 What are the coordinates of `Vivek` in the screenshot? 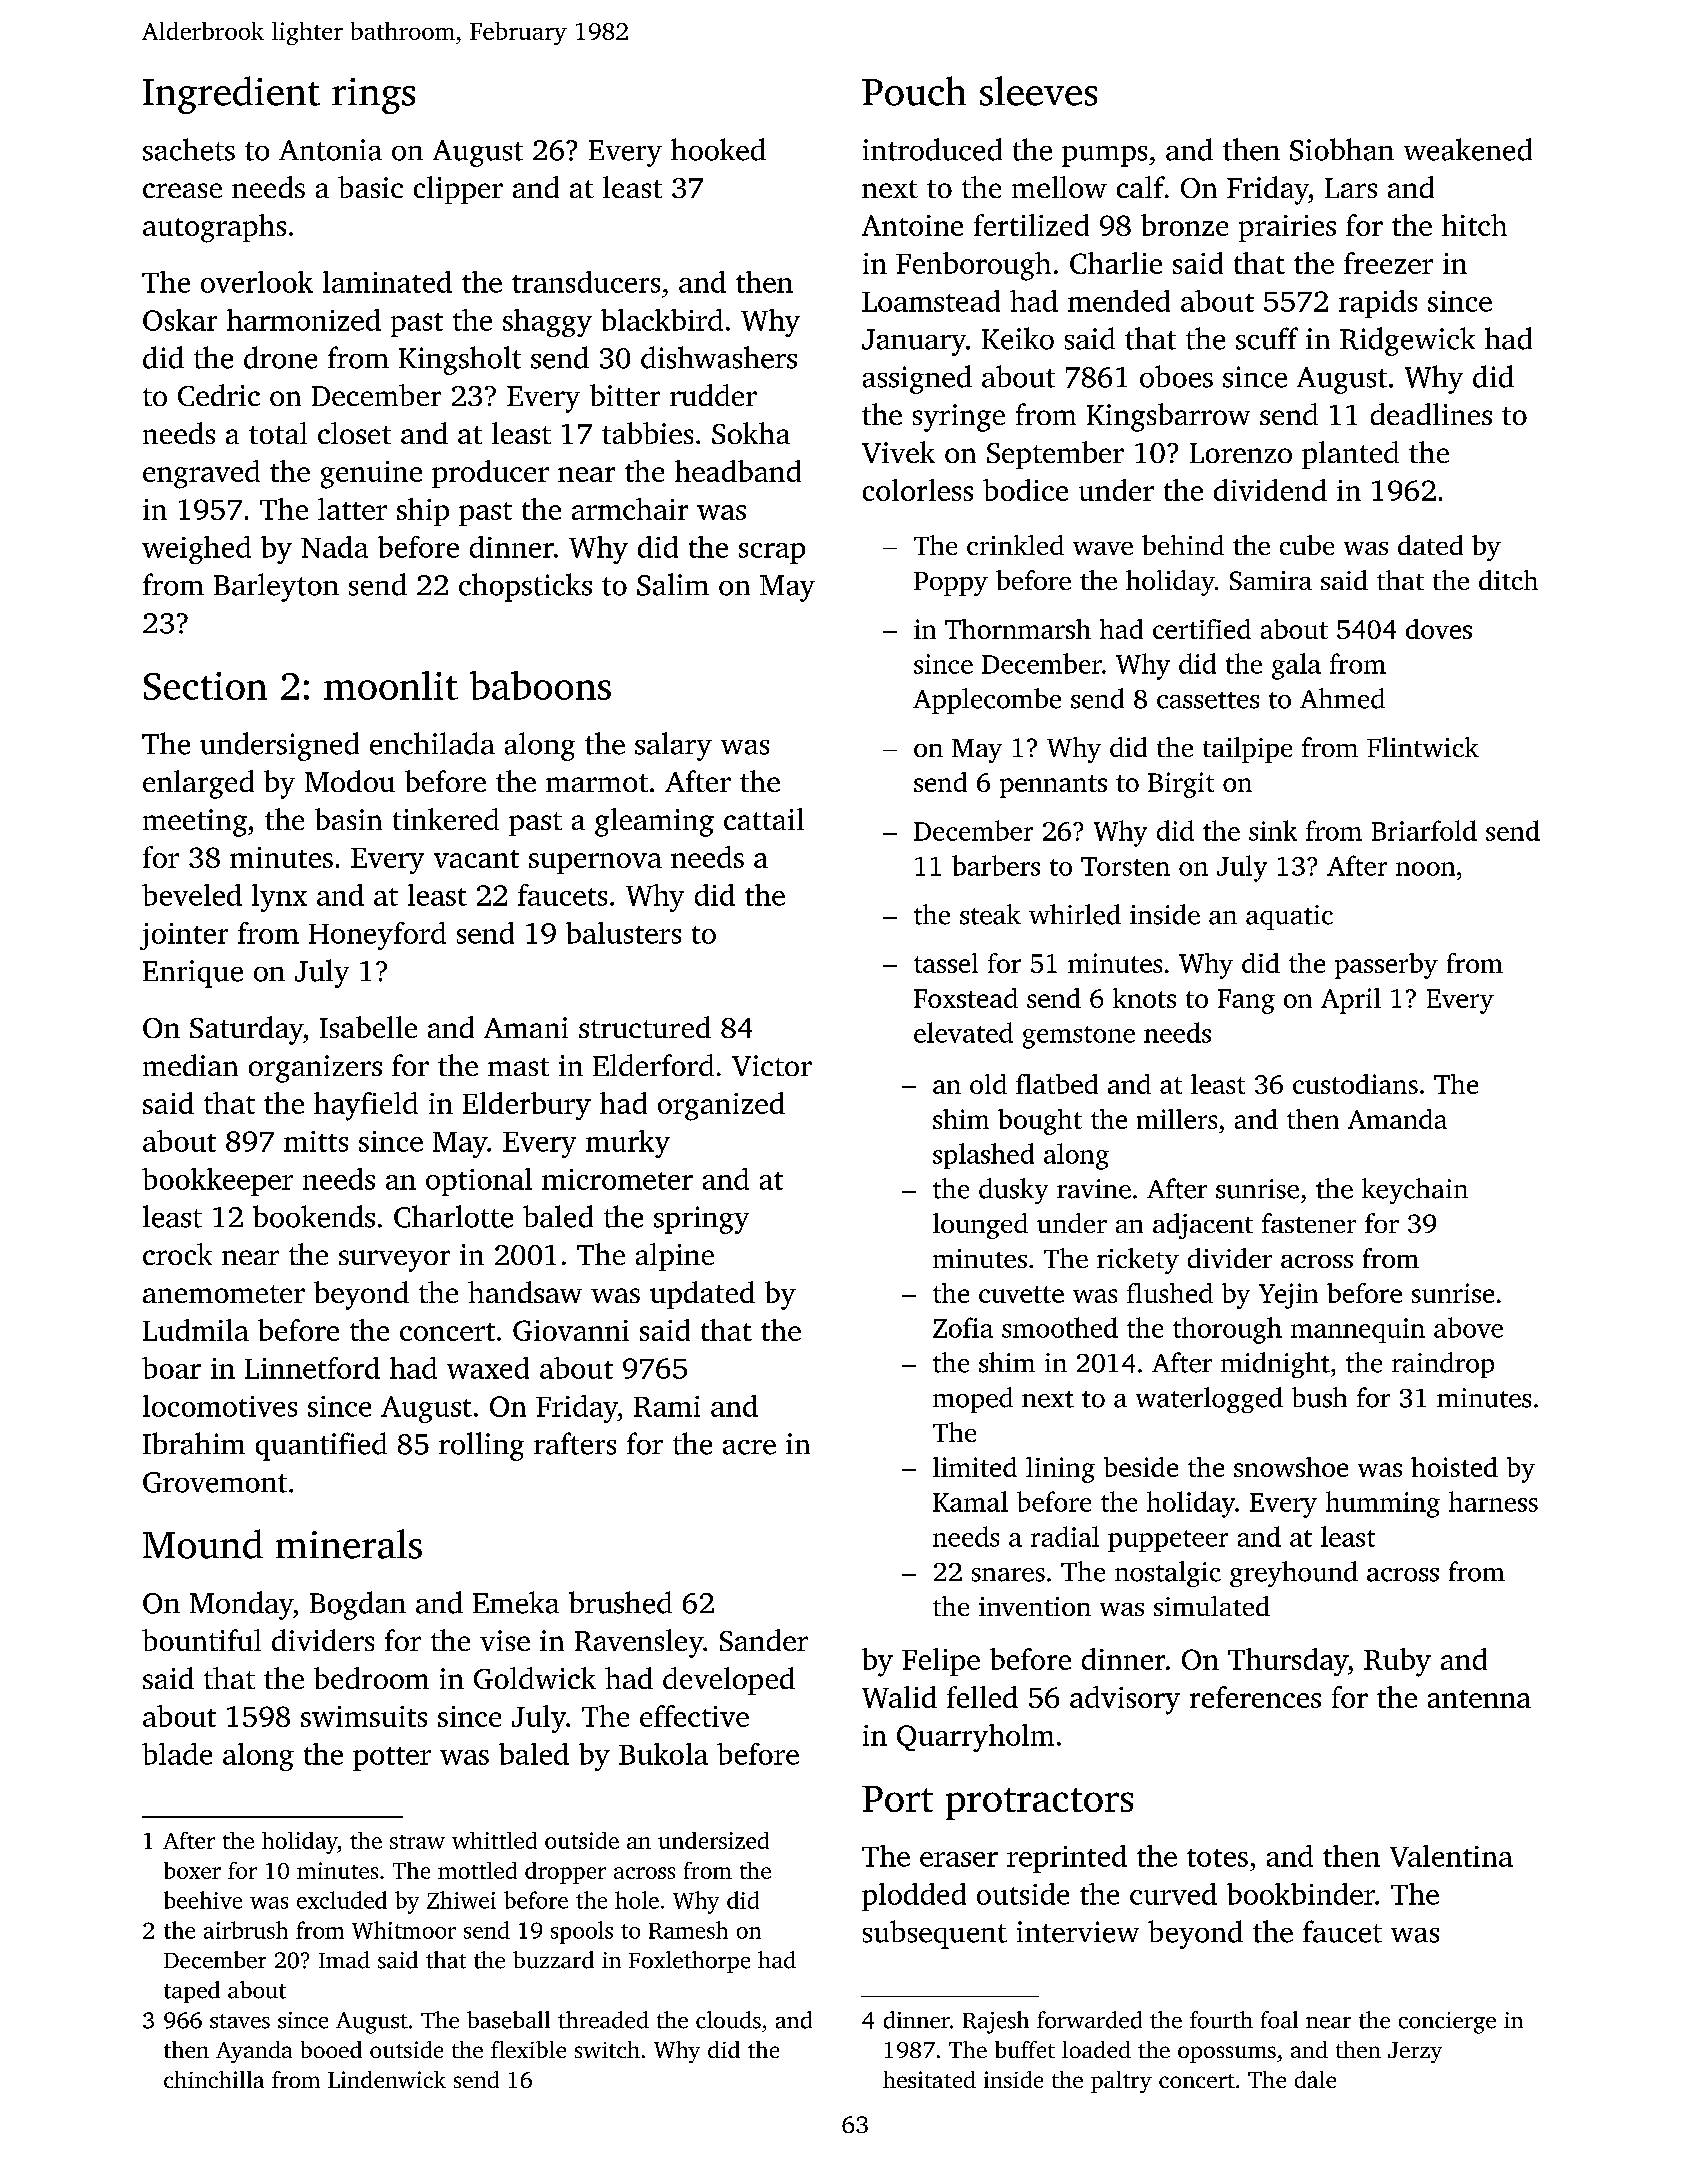 It's located at (898, 452).
